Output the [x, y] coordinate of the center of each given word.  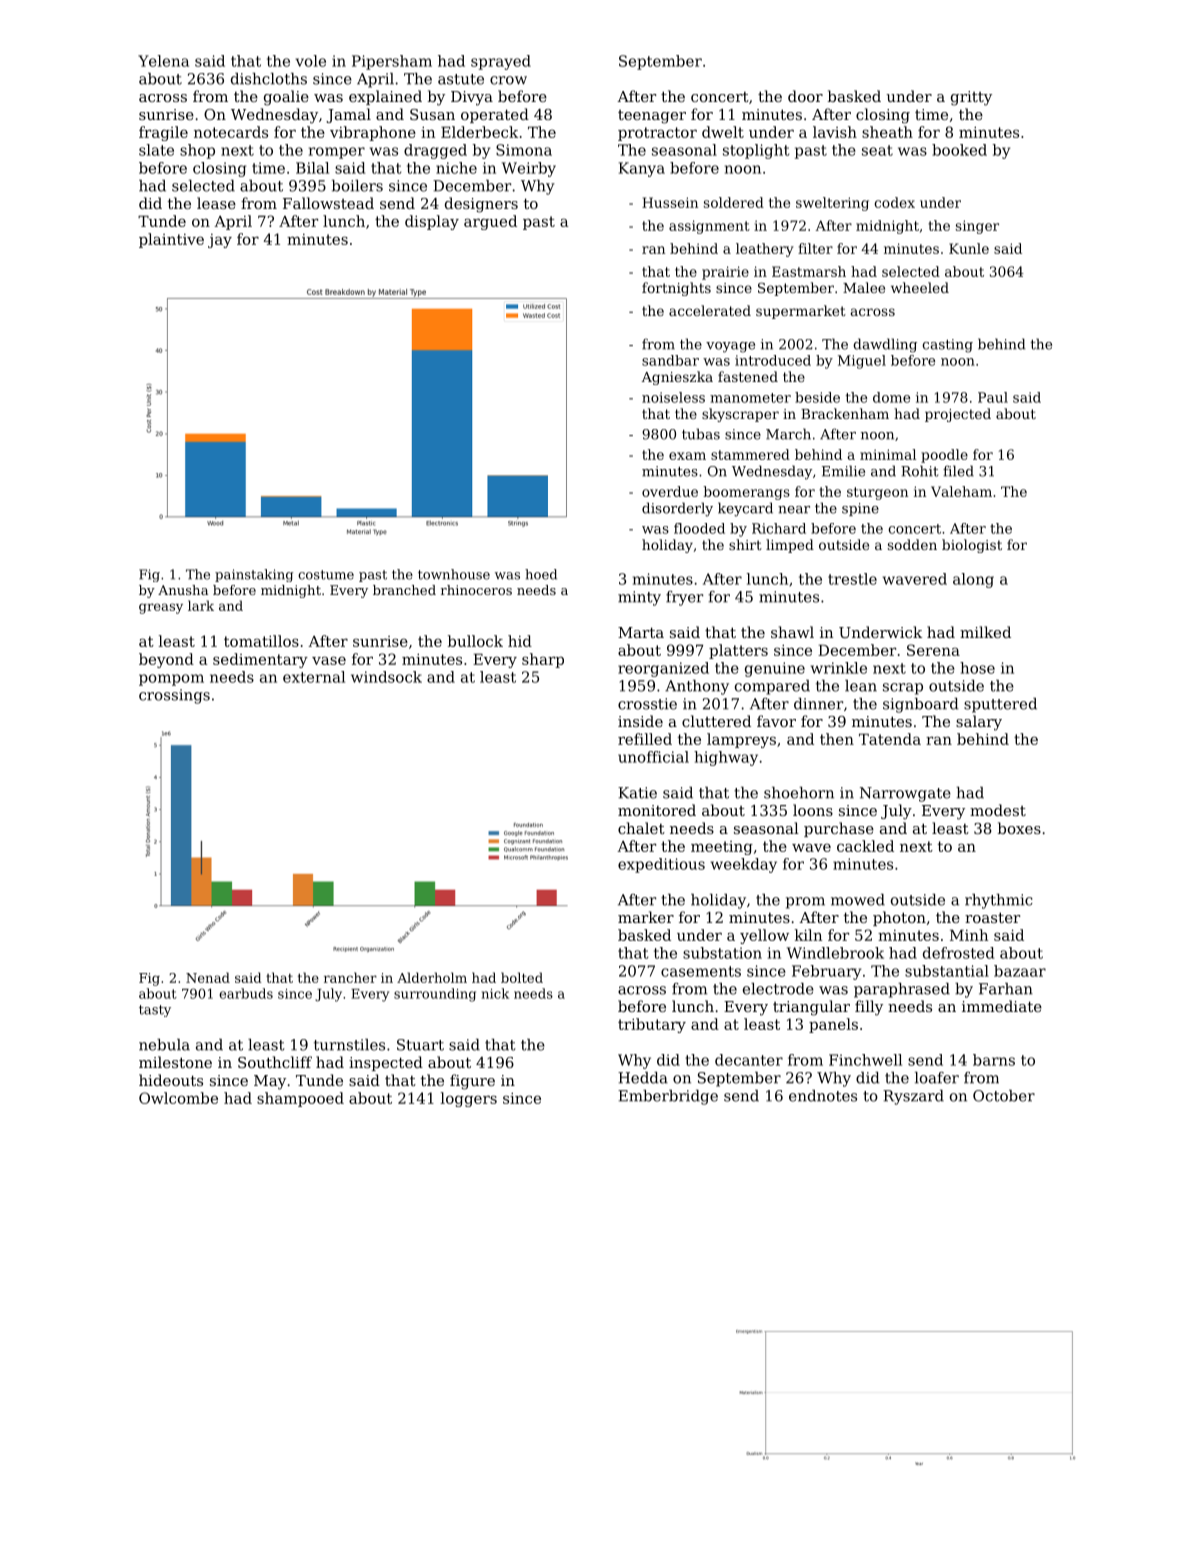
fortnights [676, 289]
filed [958, 471]
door [805, 96]
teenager [652, 117]
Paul [993, 397]
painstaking [254, 575]
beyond [166, 660]
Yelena [163, 61]
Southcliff [275, 1062]
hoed [541, 574]
